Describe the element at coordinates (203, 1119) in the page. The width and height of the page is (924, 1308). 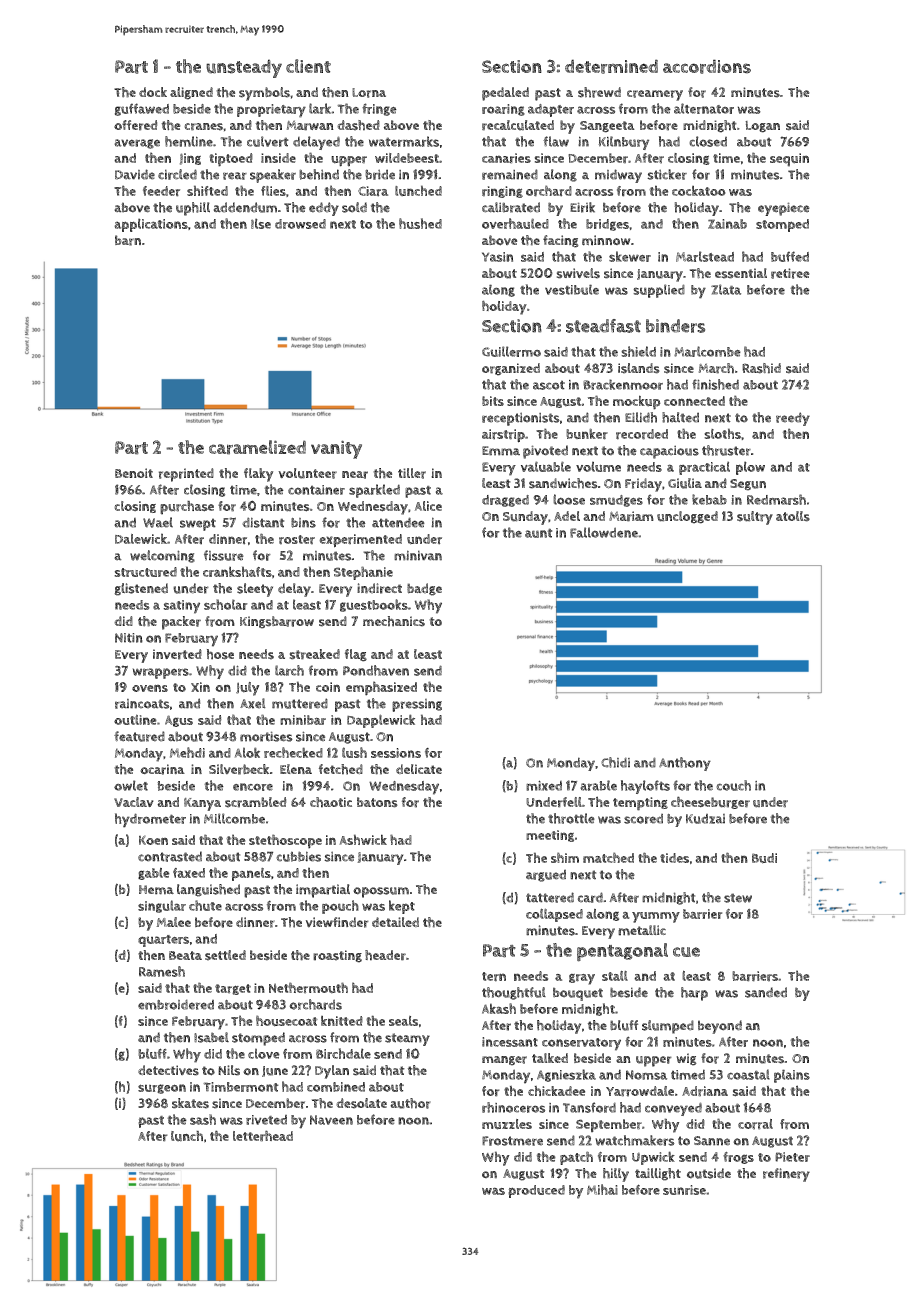
I see `sash` at that location.
